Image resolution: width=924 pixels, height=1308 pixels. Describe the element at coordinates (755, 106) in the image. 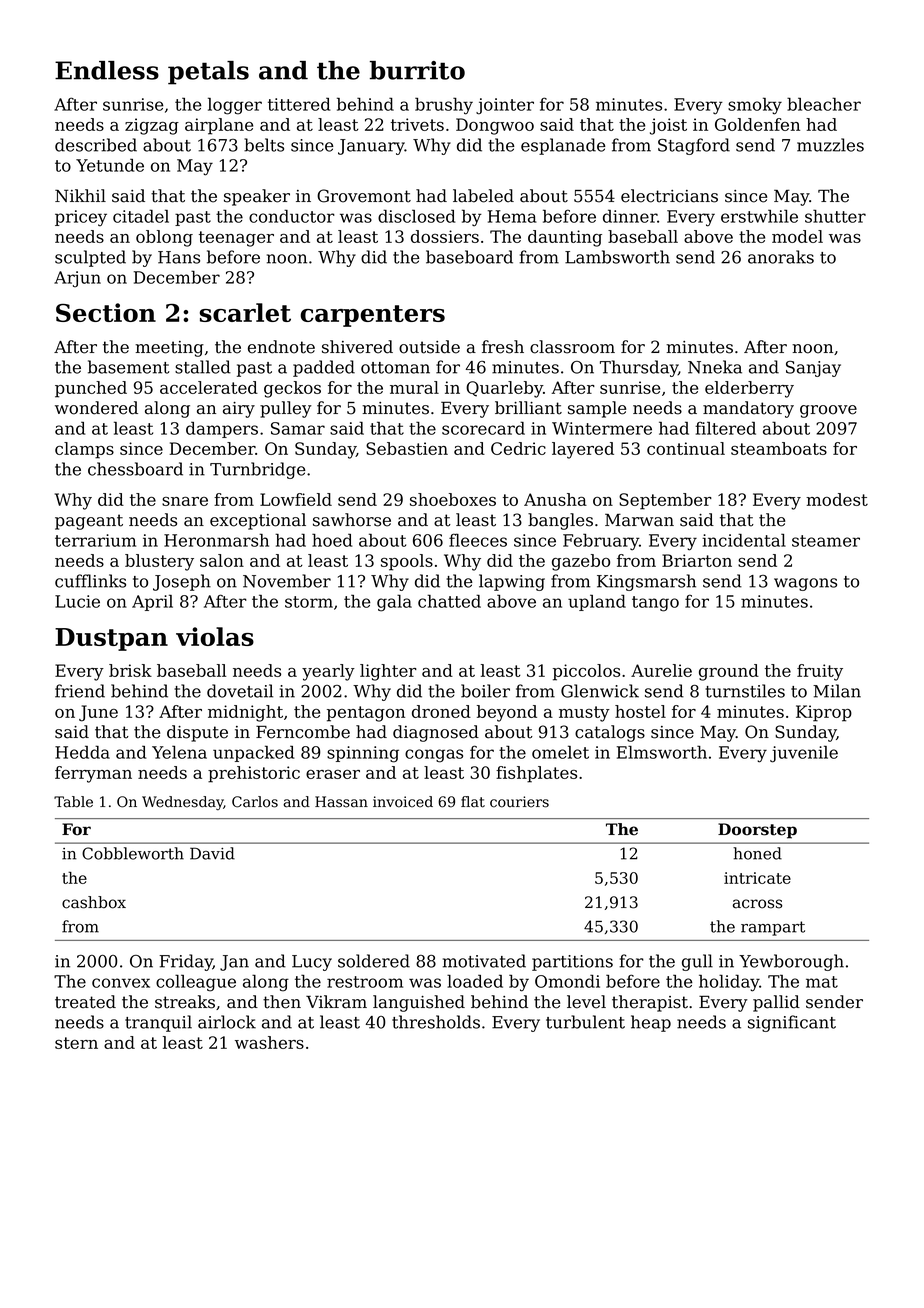

I see `smoky` at that location.
